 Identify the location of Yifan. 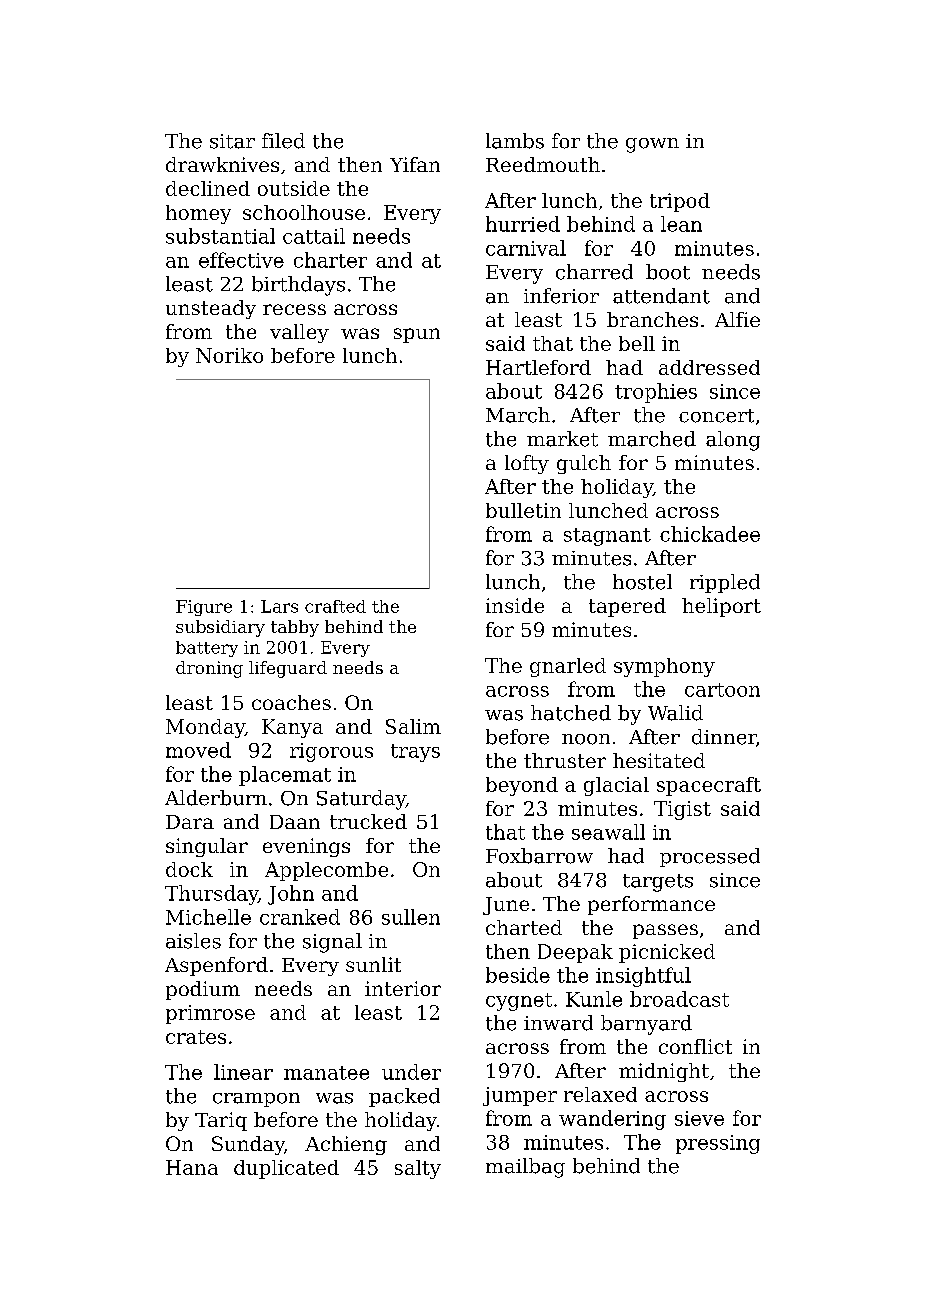
(415, 164).
